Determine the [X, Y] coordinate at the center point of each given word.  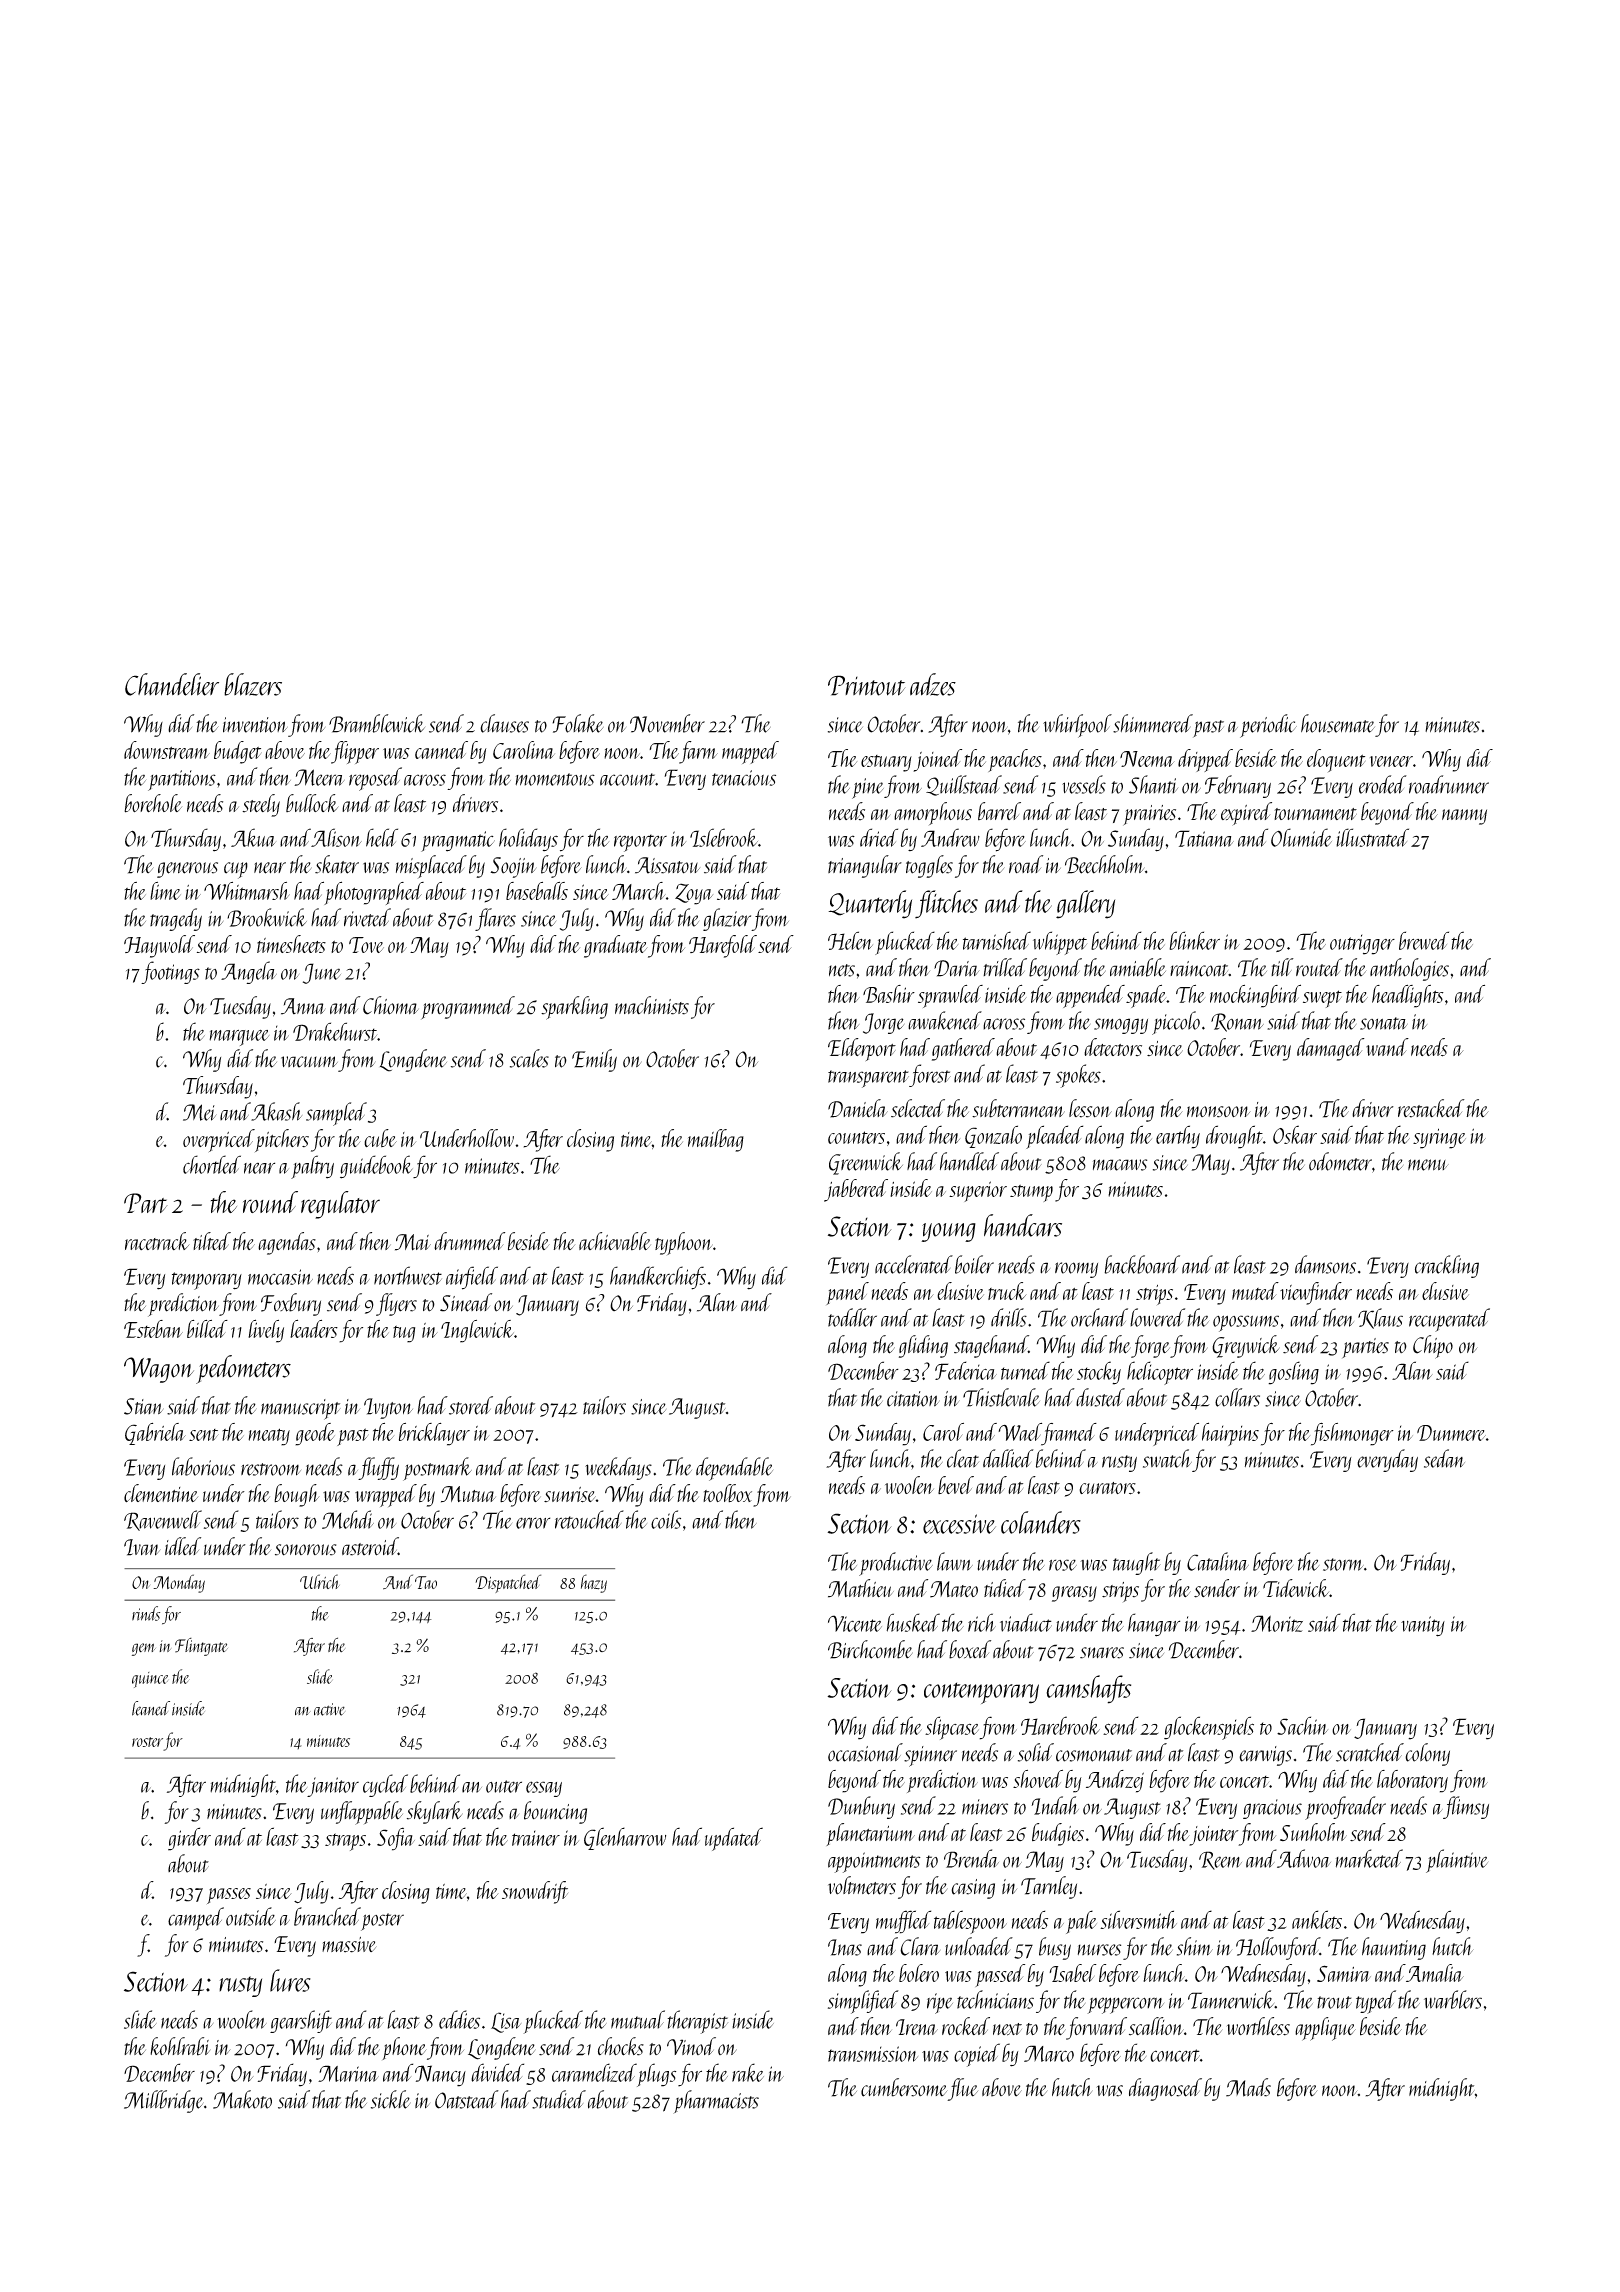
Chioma [391, 1005]
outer [504, 1786]
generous [187, 870]
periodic [1268, 726]
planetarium [870, 1834]
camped [196, 1919]
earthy [1178, 1137]
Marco [1049, 2053]
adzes [933, 684]
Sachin [1302, 1725]
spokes [1078, 1076]
